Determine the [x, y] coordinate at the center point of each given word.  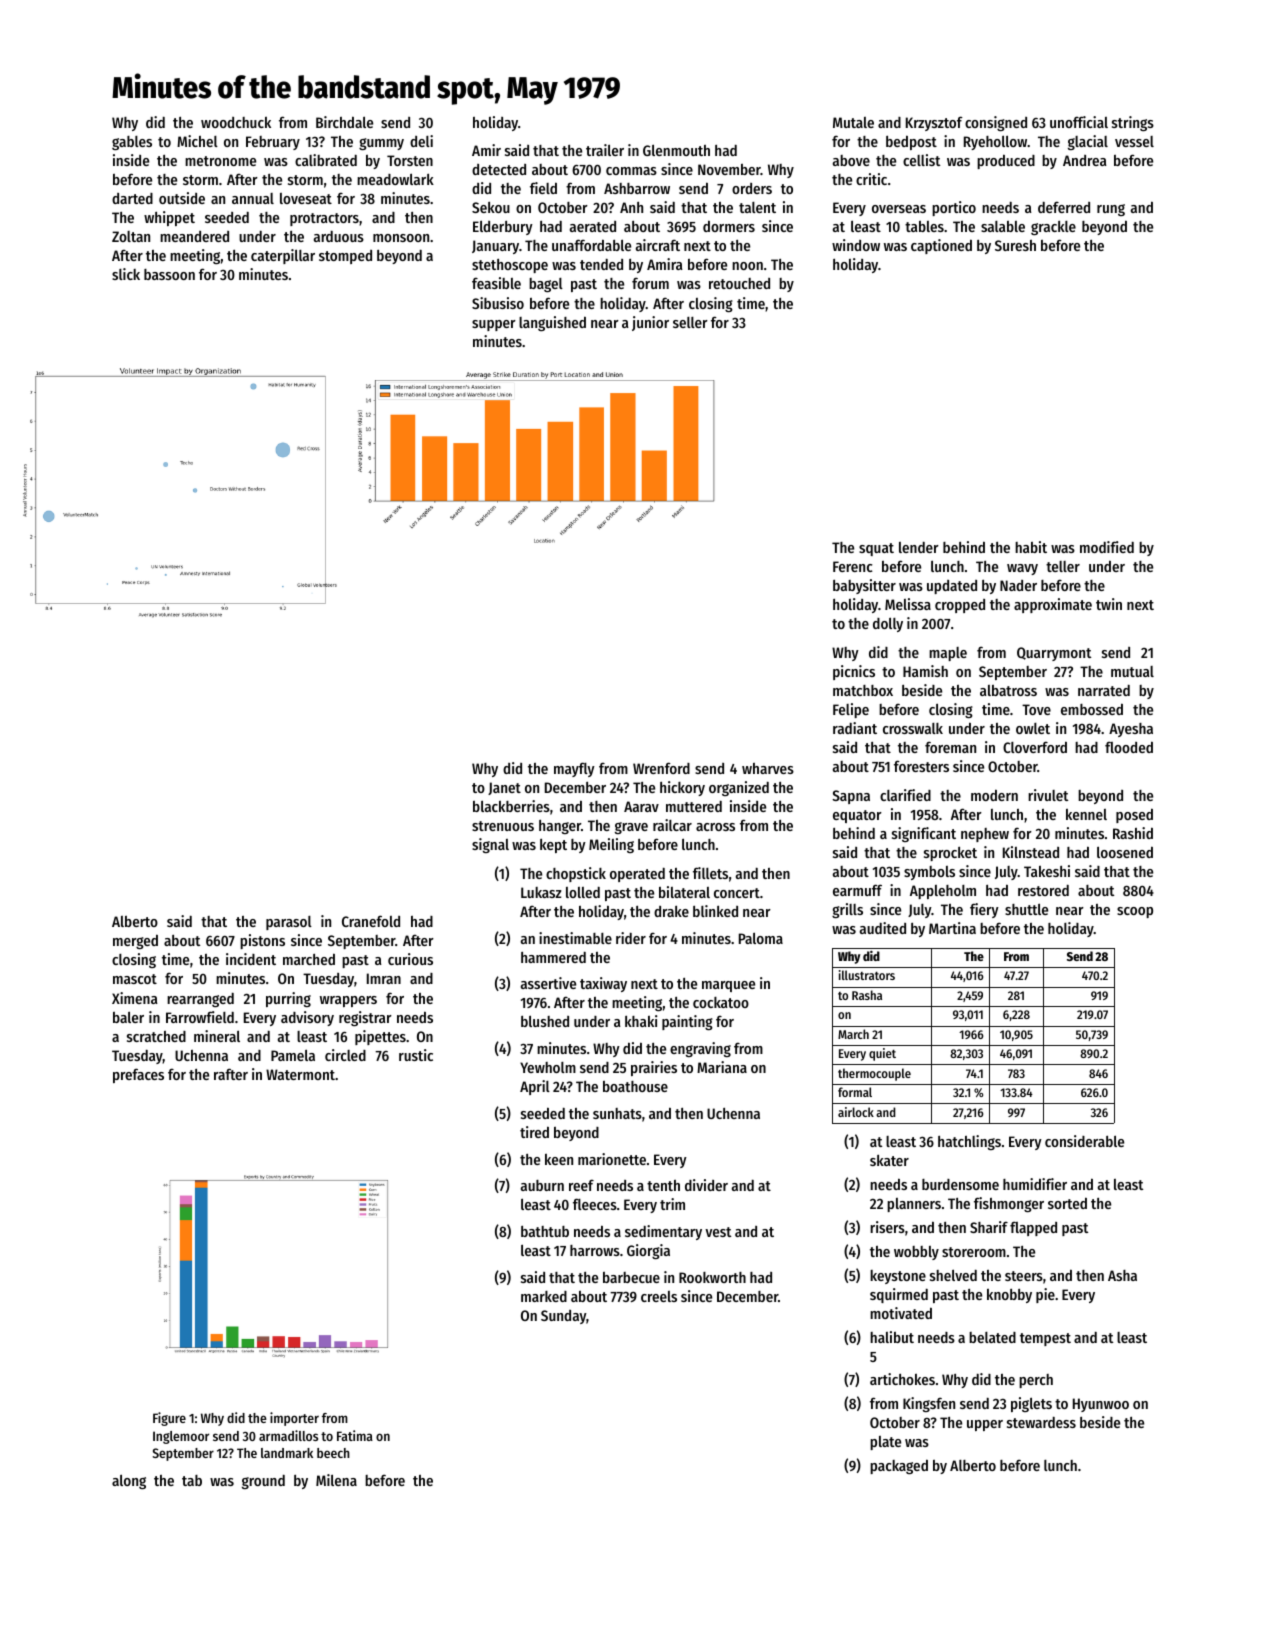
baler [128, 1017]
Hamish [925, 671]
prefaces [138, 1075]
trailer [605, 150]
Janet [504, 788]
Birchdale [344, 122]
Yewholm [548, 1067]
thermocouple [874, 1074]
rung [1111, 210]
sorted [1067, 1203]
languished [552, 323]
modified [1107, 547]
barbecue [631, 1277]
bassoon [169, 274]
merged [135, 941]
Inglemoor [181, 1437]
